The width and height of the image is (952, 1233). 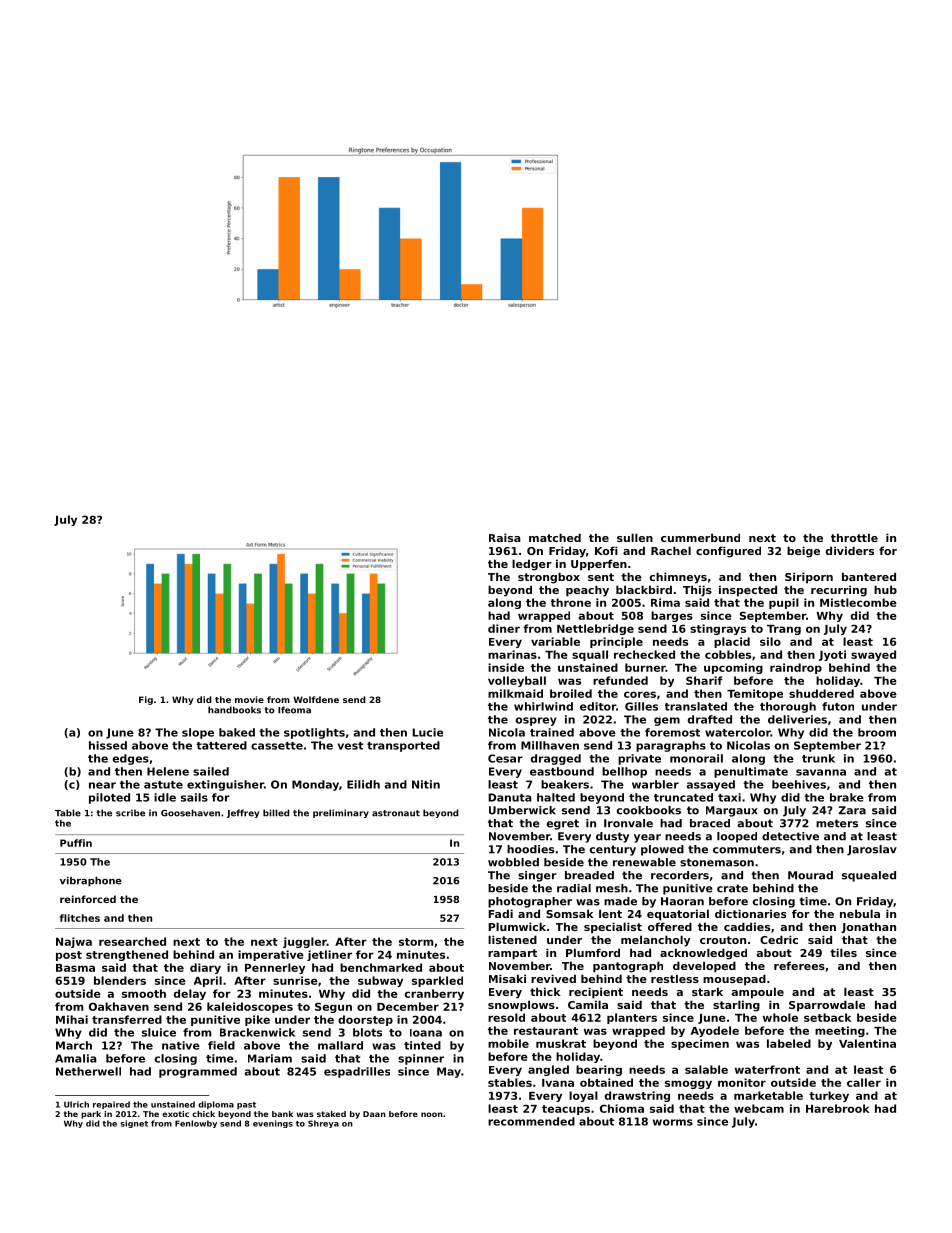 I want to click on waterfront, so click(x=767, y=1069).
